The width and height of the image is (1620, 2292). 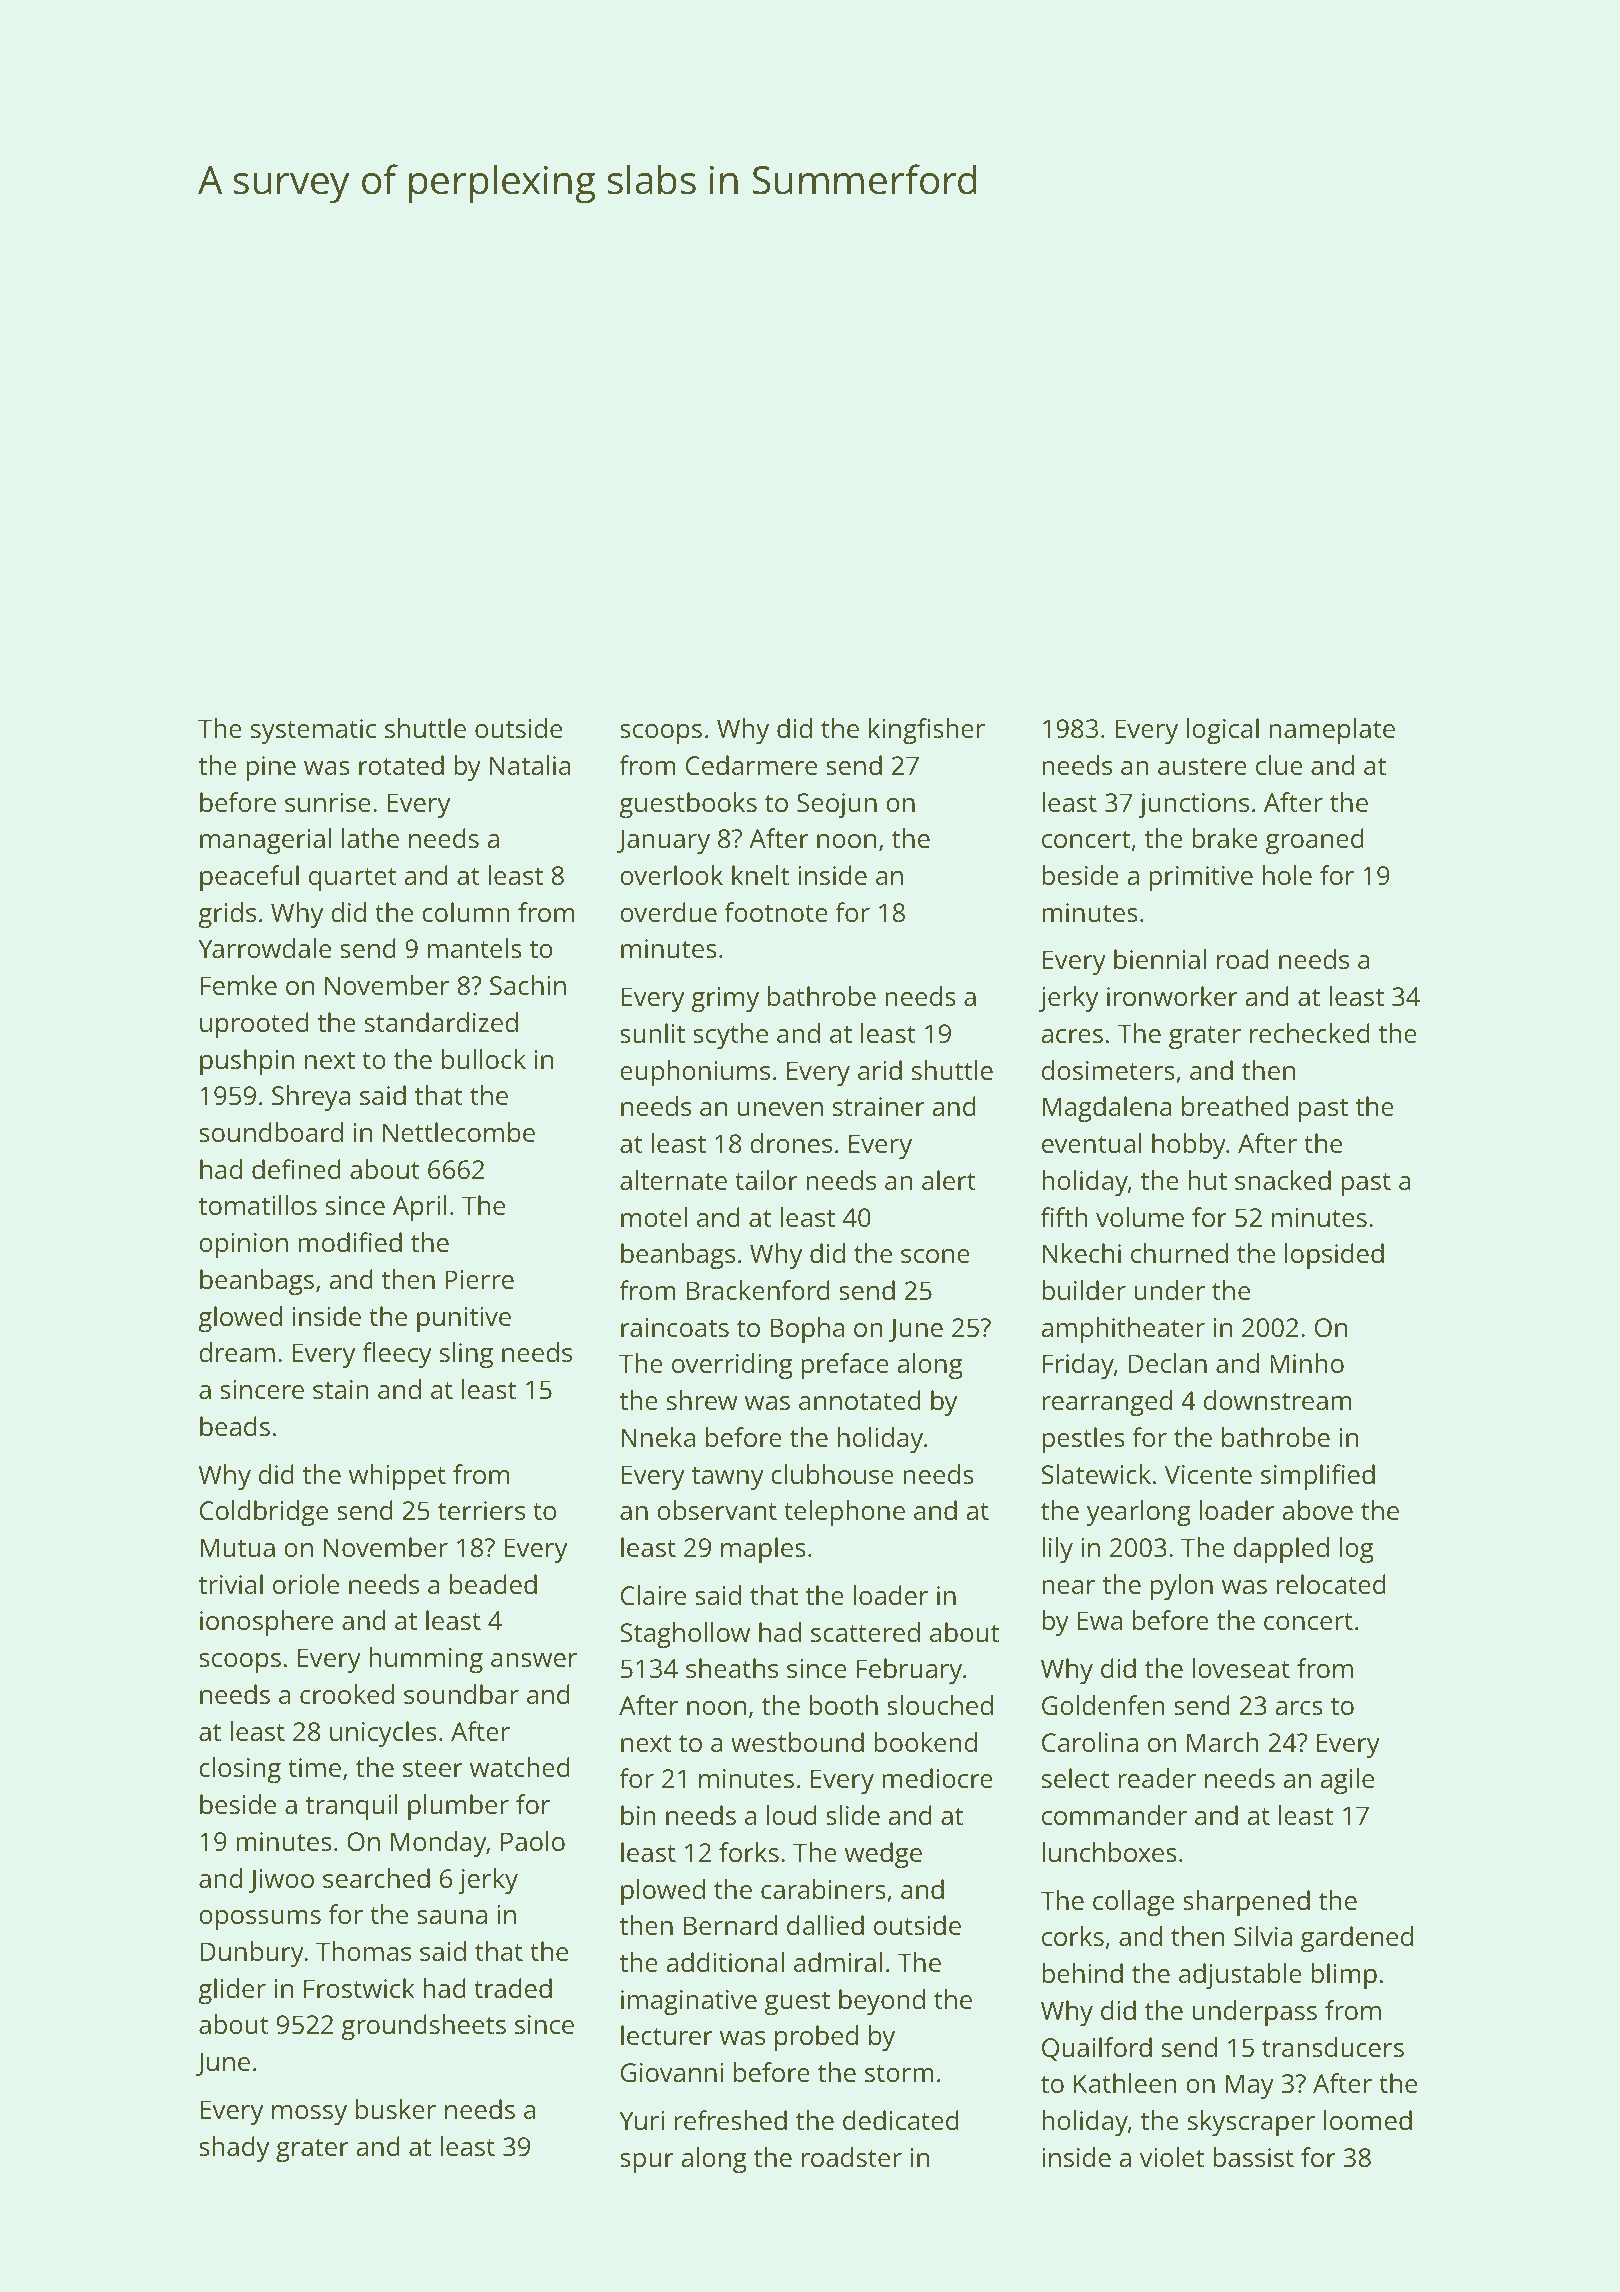 What do you see at coordinates (1168, 1363) in the image?
I see `Declan` at bounding box center [1168, 1363].
